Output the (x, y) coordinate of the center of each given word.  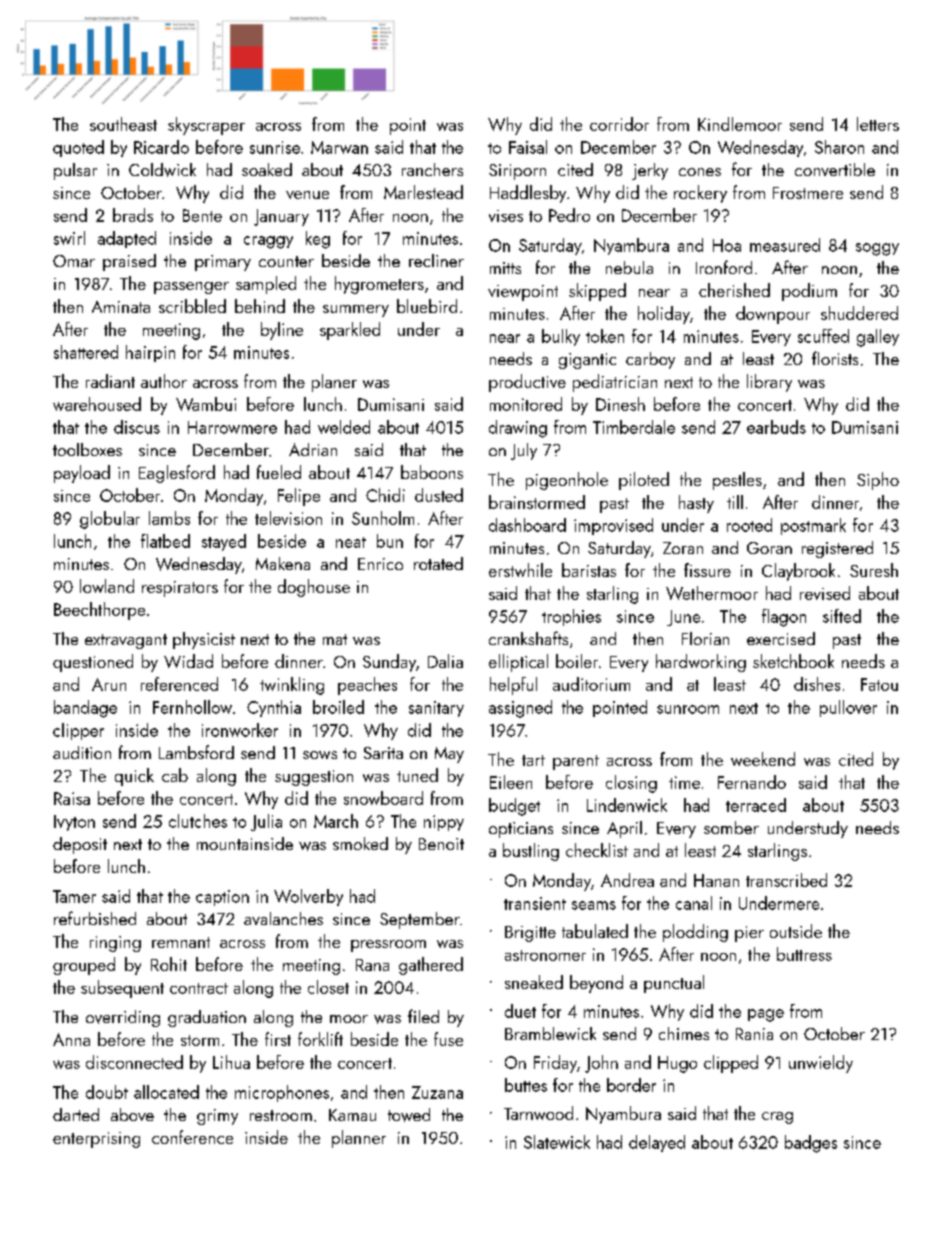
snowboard (383, 798)
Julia (266, 822)
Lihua (231, 1062)
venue (307, 195)
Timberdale (634, 427)
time (684, 782)
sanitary (436, 709)
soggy (877, 249)
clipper (78, 731)
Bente (202, 215)
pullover (848, 708)
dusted (439, 495)
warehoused (97, 404)
